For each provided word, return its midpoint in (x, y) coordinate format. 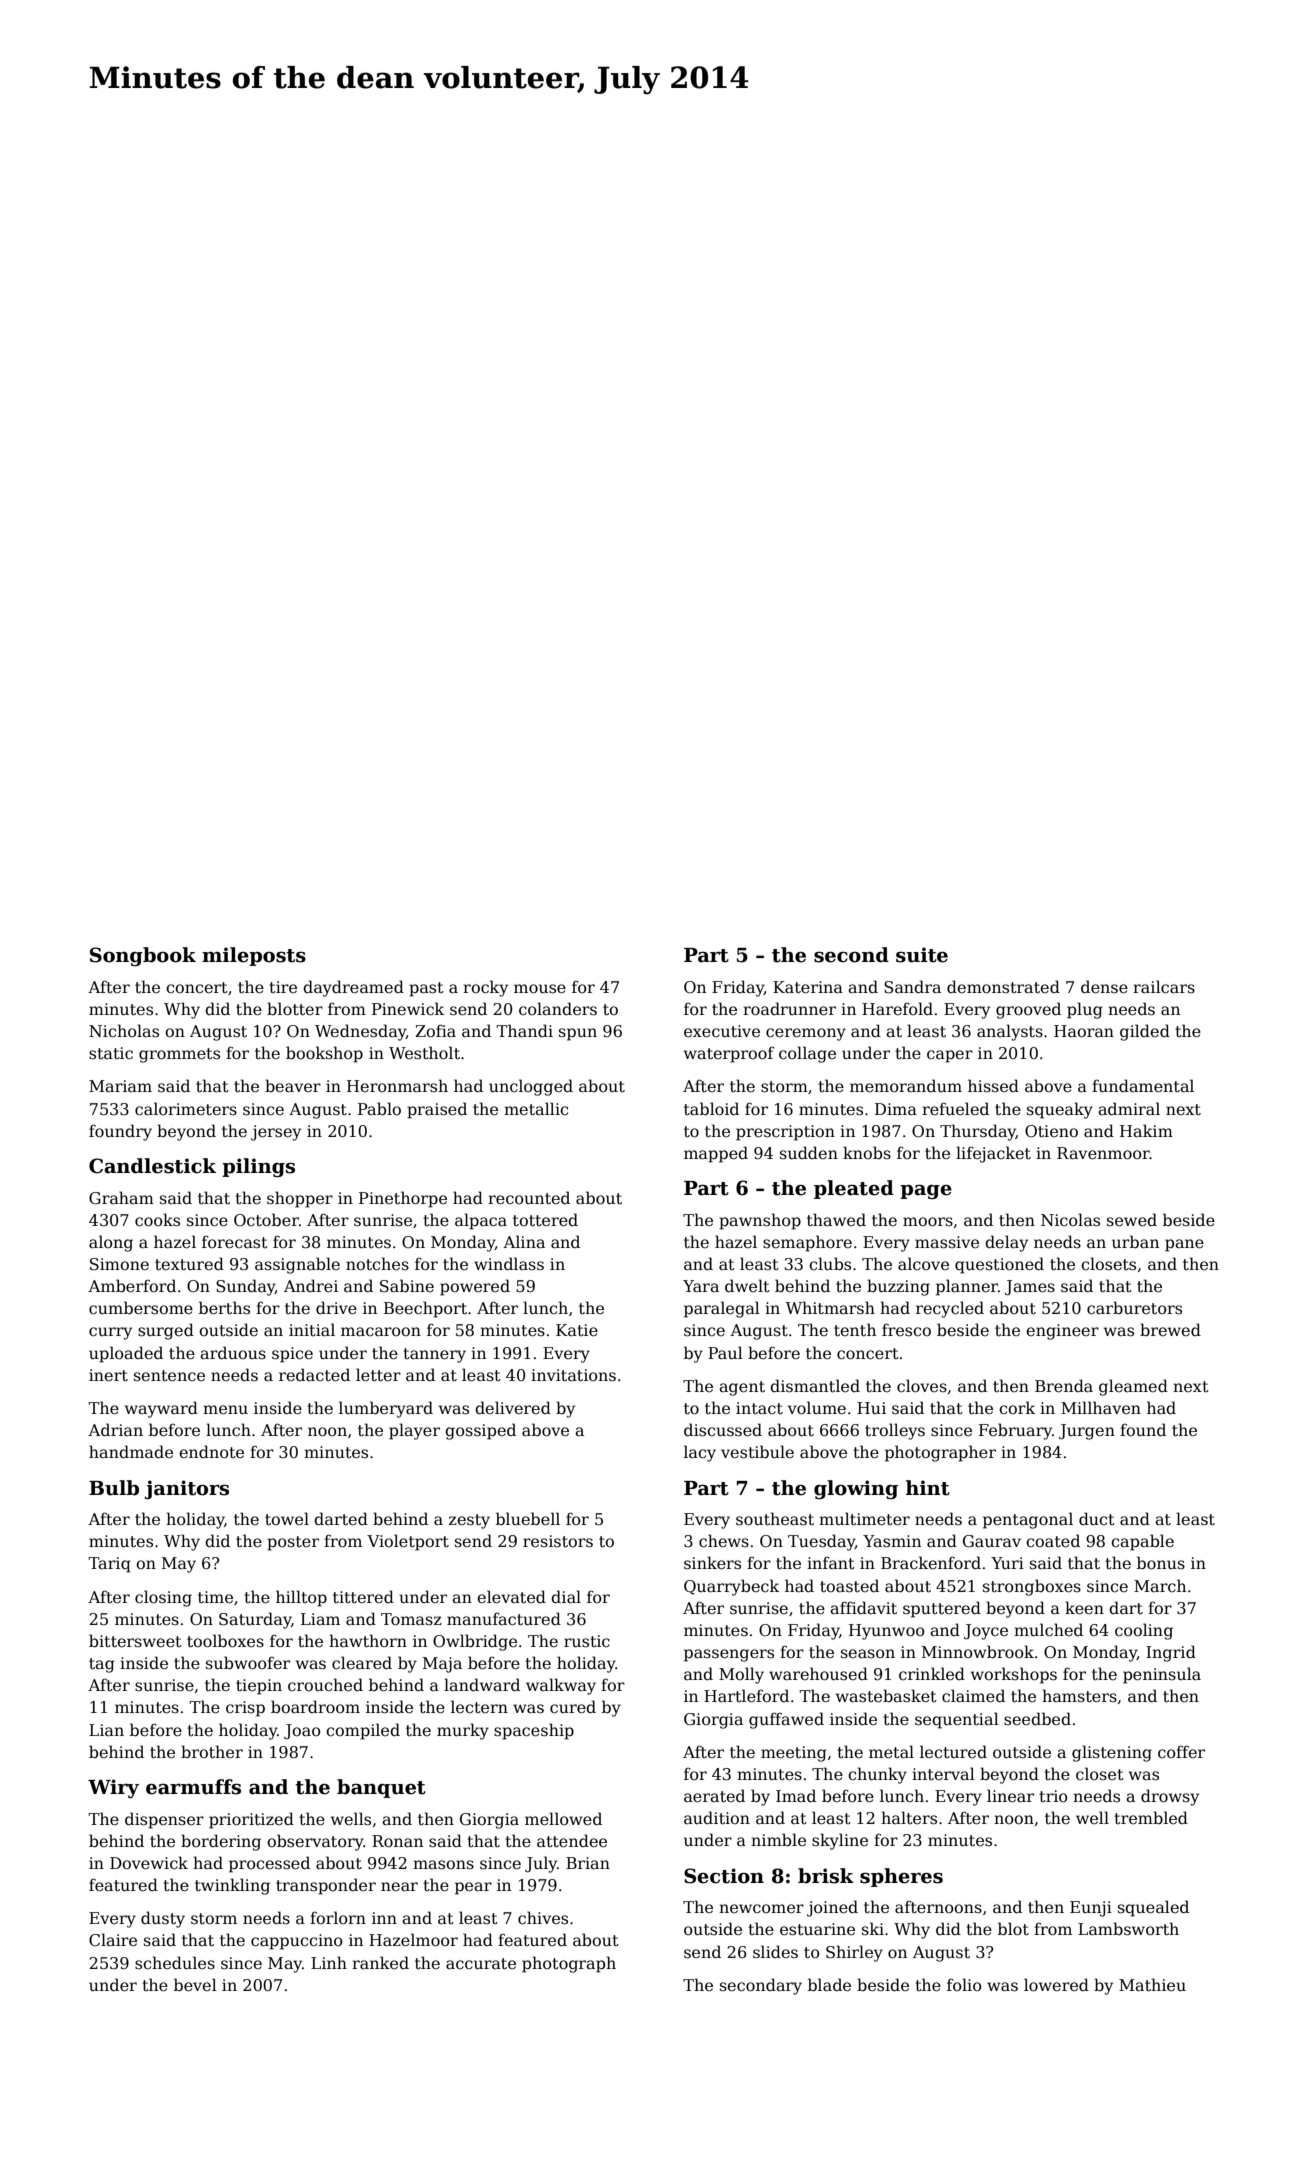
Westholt (424, 1053)
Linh (329, 1962)
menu (225, 1409)
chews (724, 1541)
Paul (725, 1353)
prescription (785, 1133)
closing (163, 1598)
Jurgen (1087, 1432)
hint (928, 1488)
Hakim (1146, 1130)
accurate (481, 1964)
